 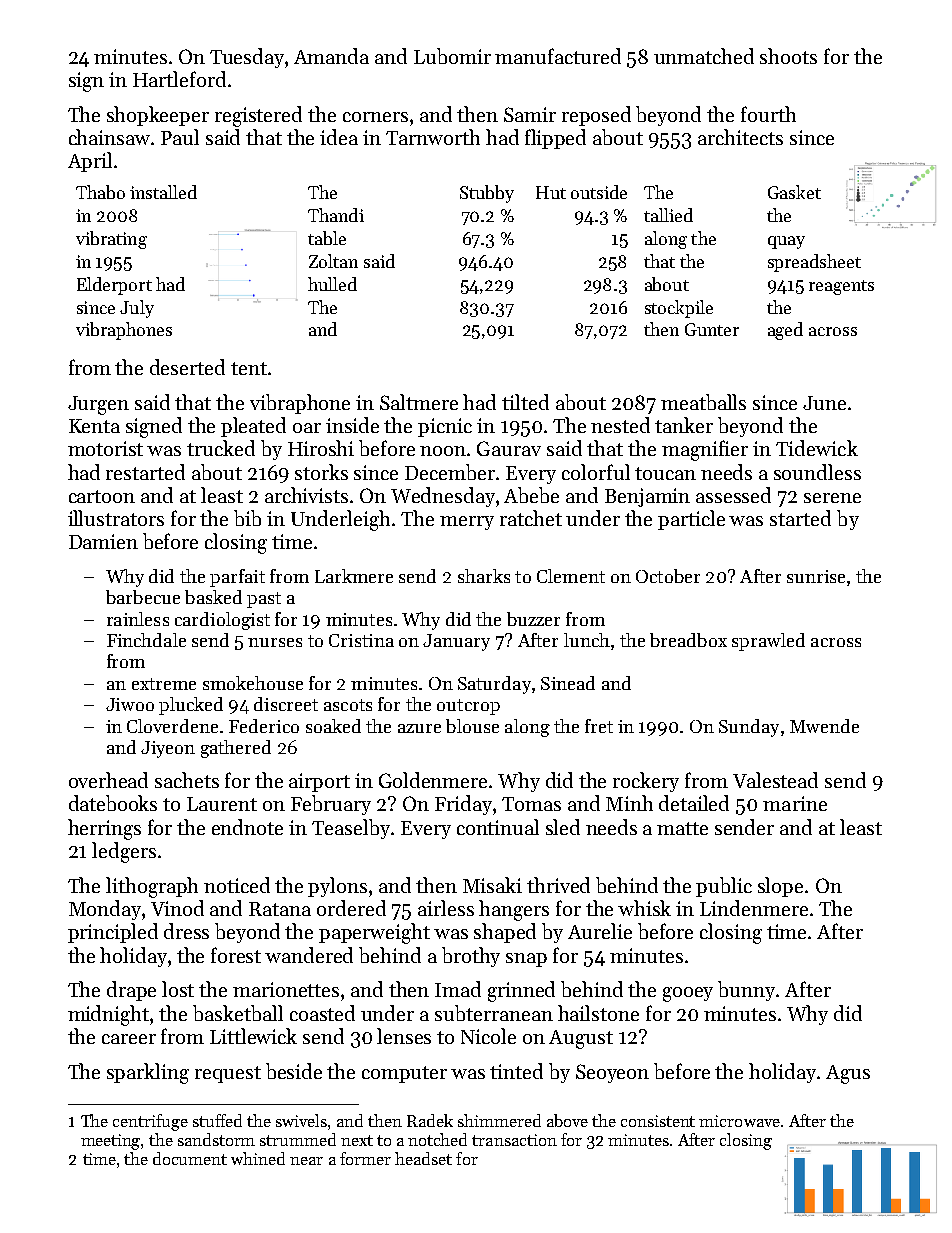 I want to click on principled, so click(x=113, y=933).
